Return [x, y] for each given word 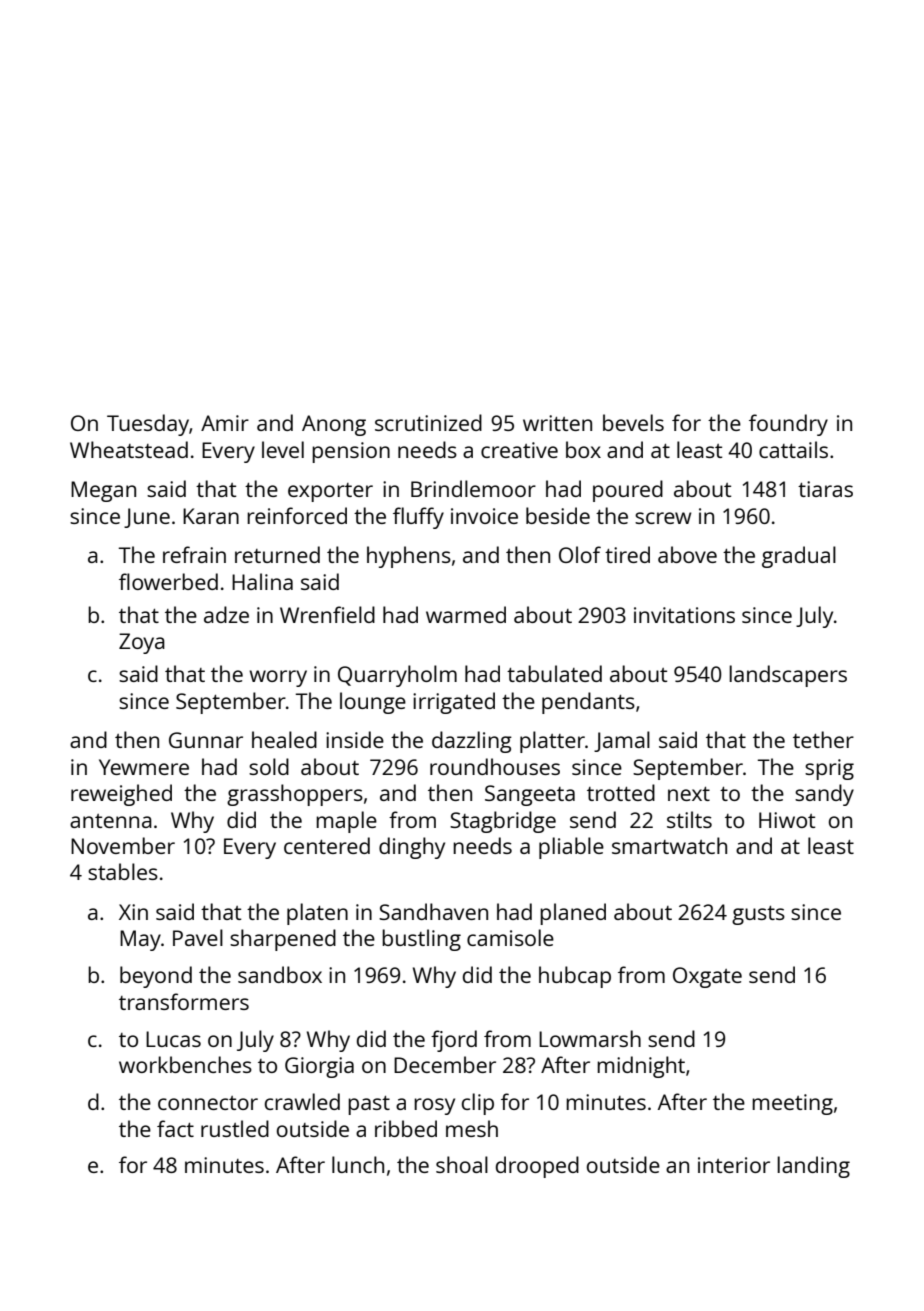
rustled [235, 1128]
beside [558, 515]
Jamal [622, 741]
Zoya [142, 643]
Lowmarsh [590, 1038]
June [147, 518]
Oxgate [707, 977]
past [369, 1105]
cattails [793, 449]
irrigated [454, 703]
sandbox [280, 974]
